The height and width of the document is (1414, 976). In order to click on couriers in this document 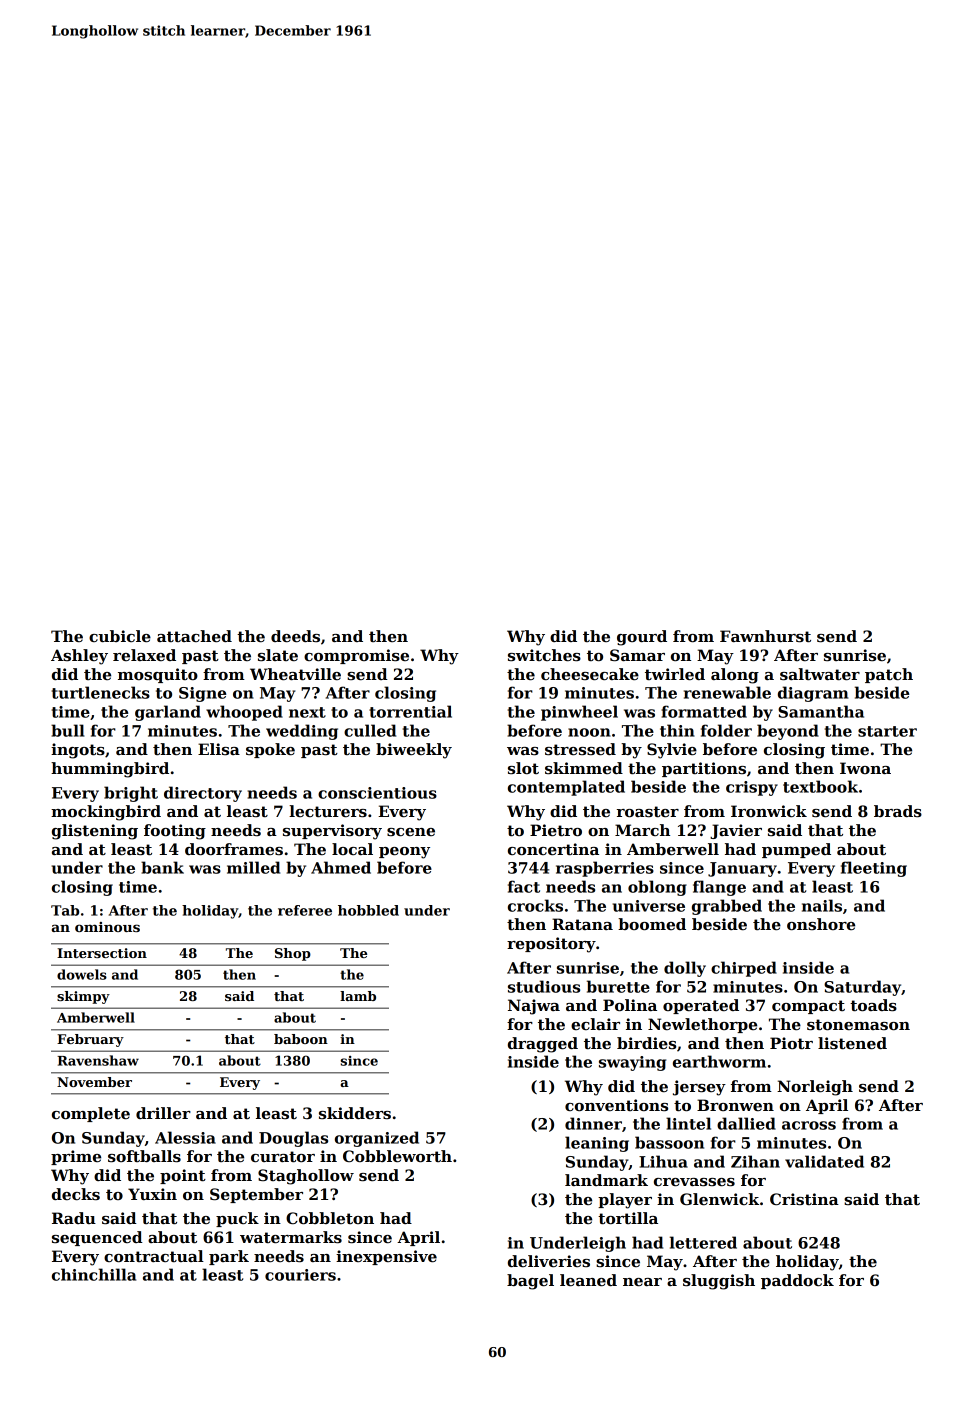, I will do `click(300, 1275)`.
